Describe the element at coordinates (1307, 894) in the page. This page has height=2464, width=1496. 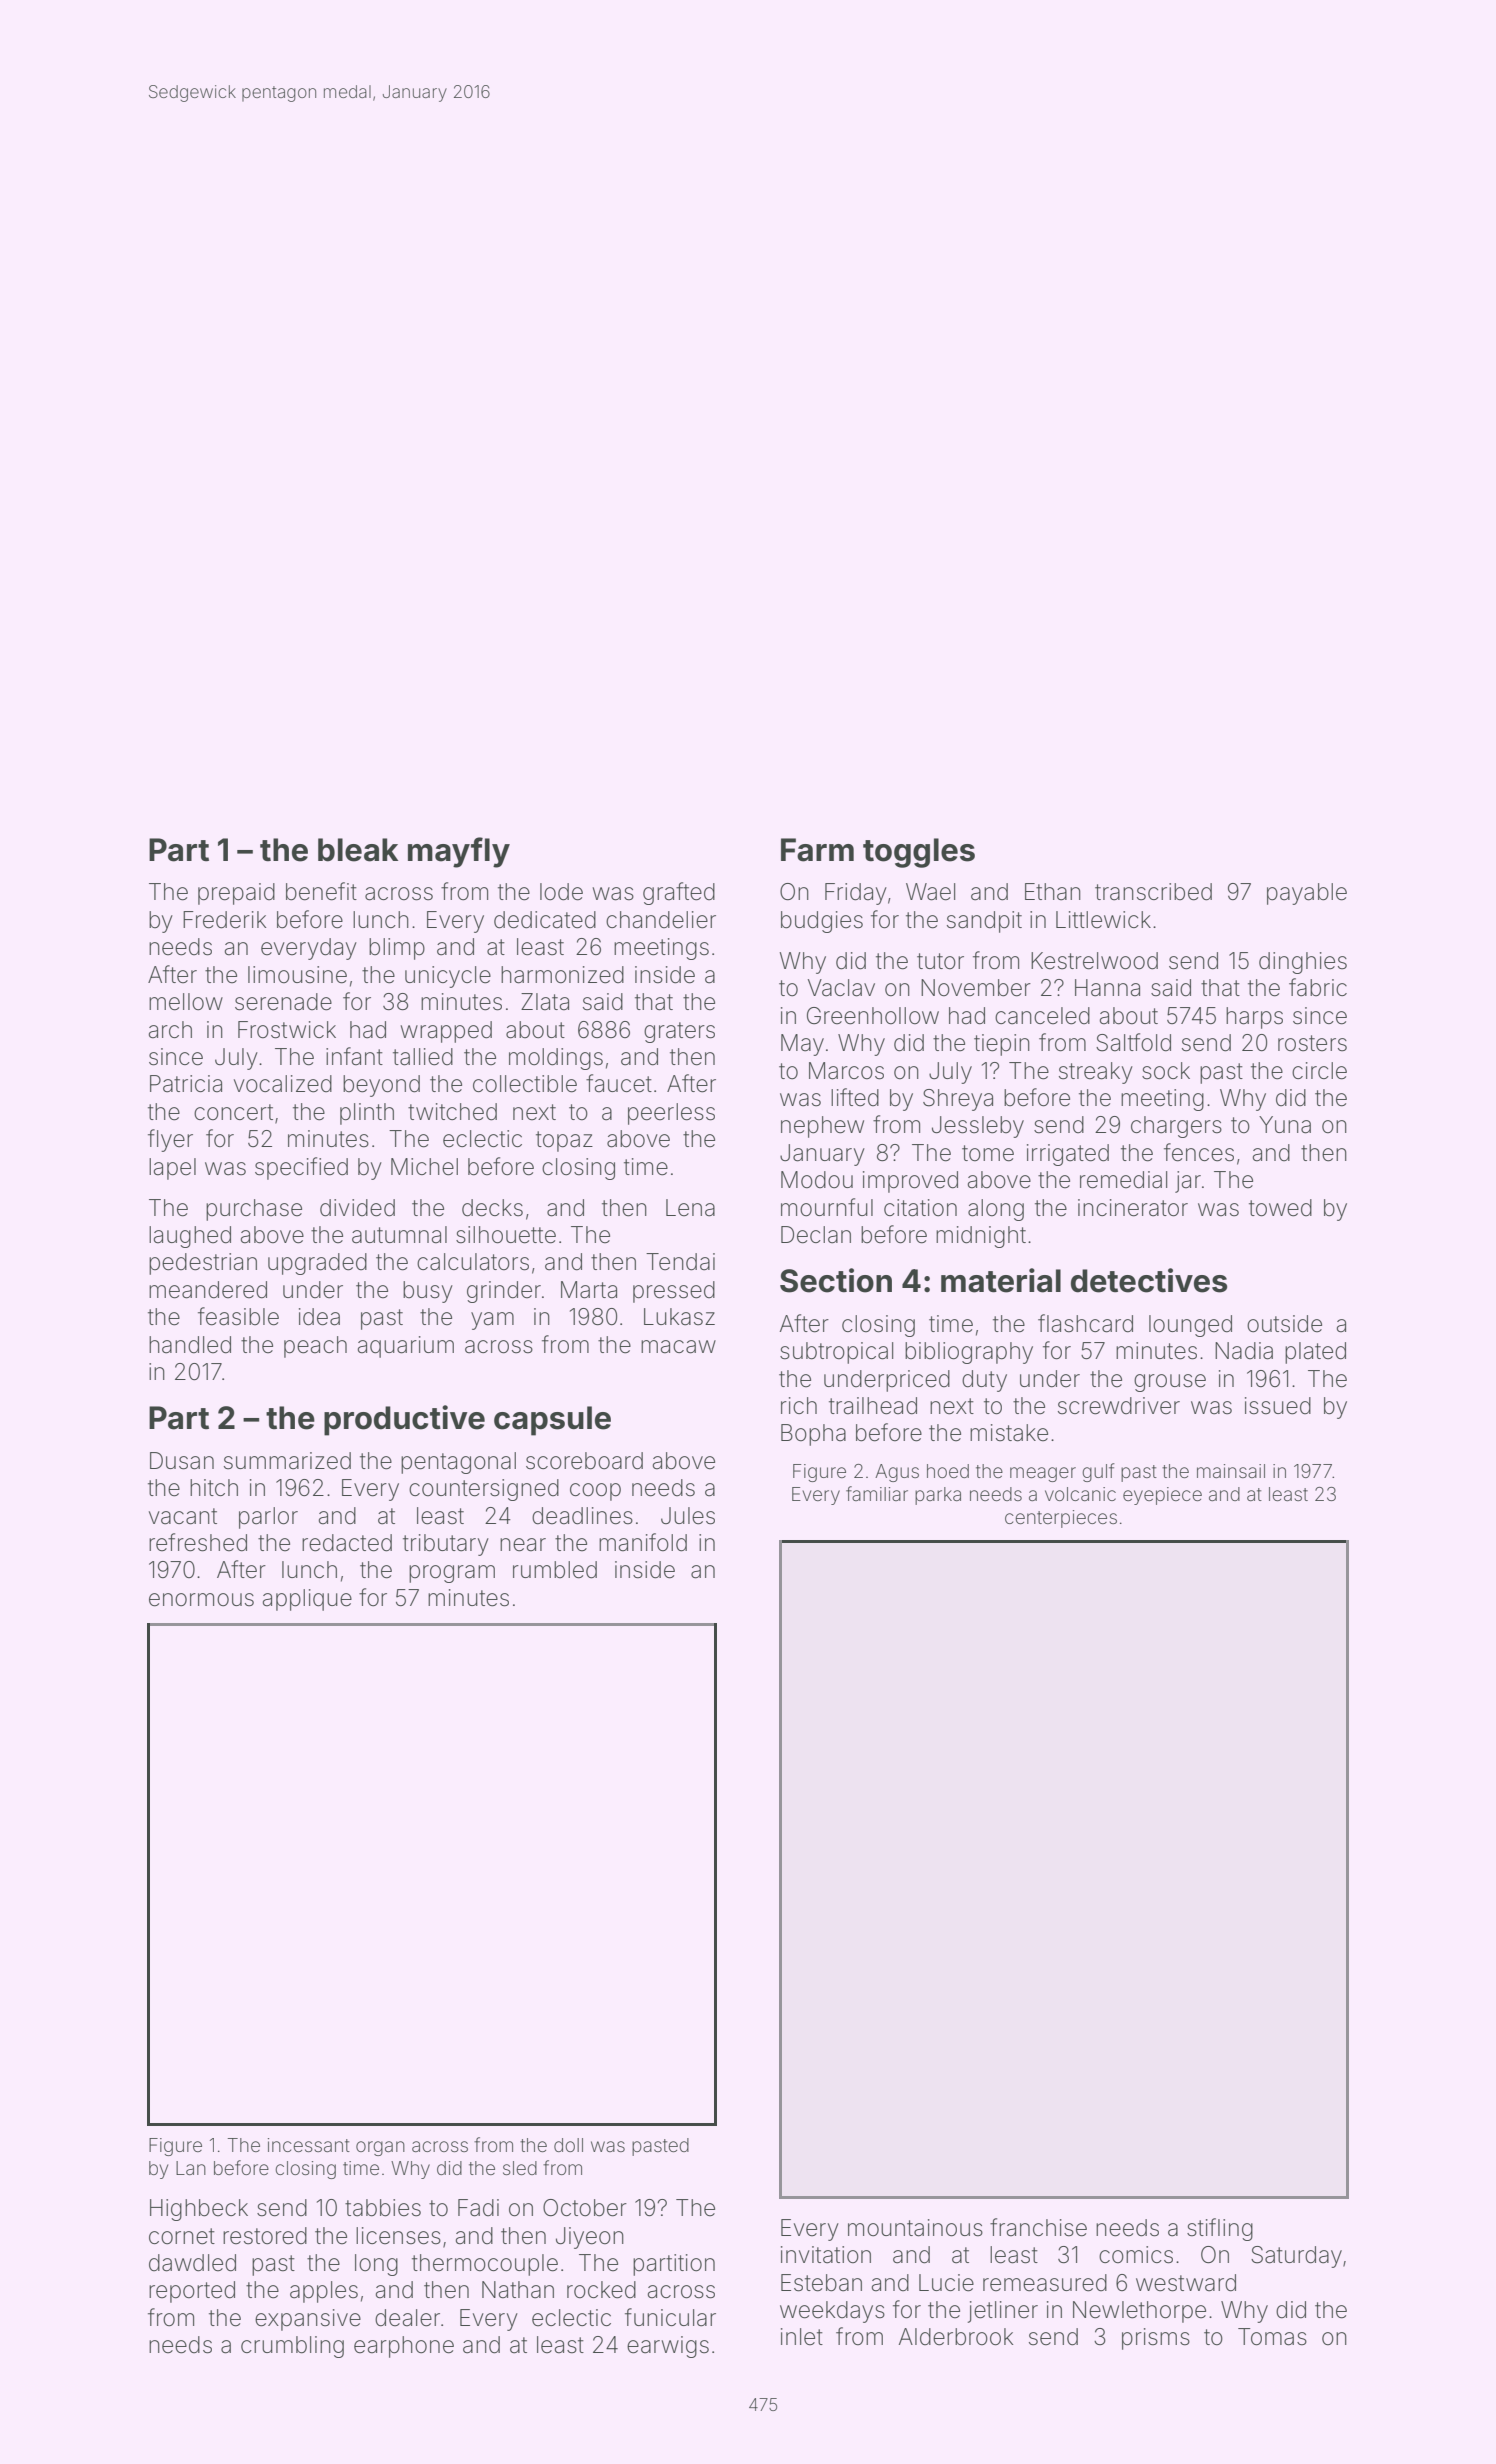
I see `payable` at that location.
